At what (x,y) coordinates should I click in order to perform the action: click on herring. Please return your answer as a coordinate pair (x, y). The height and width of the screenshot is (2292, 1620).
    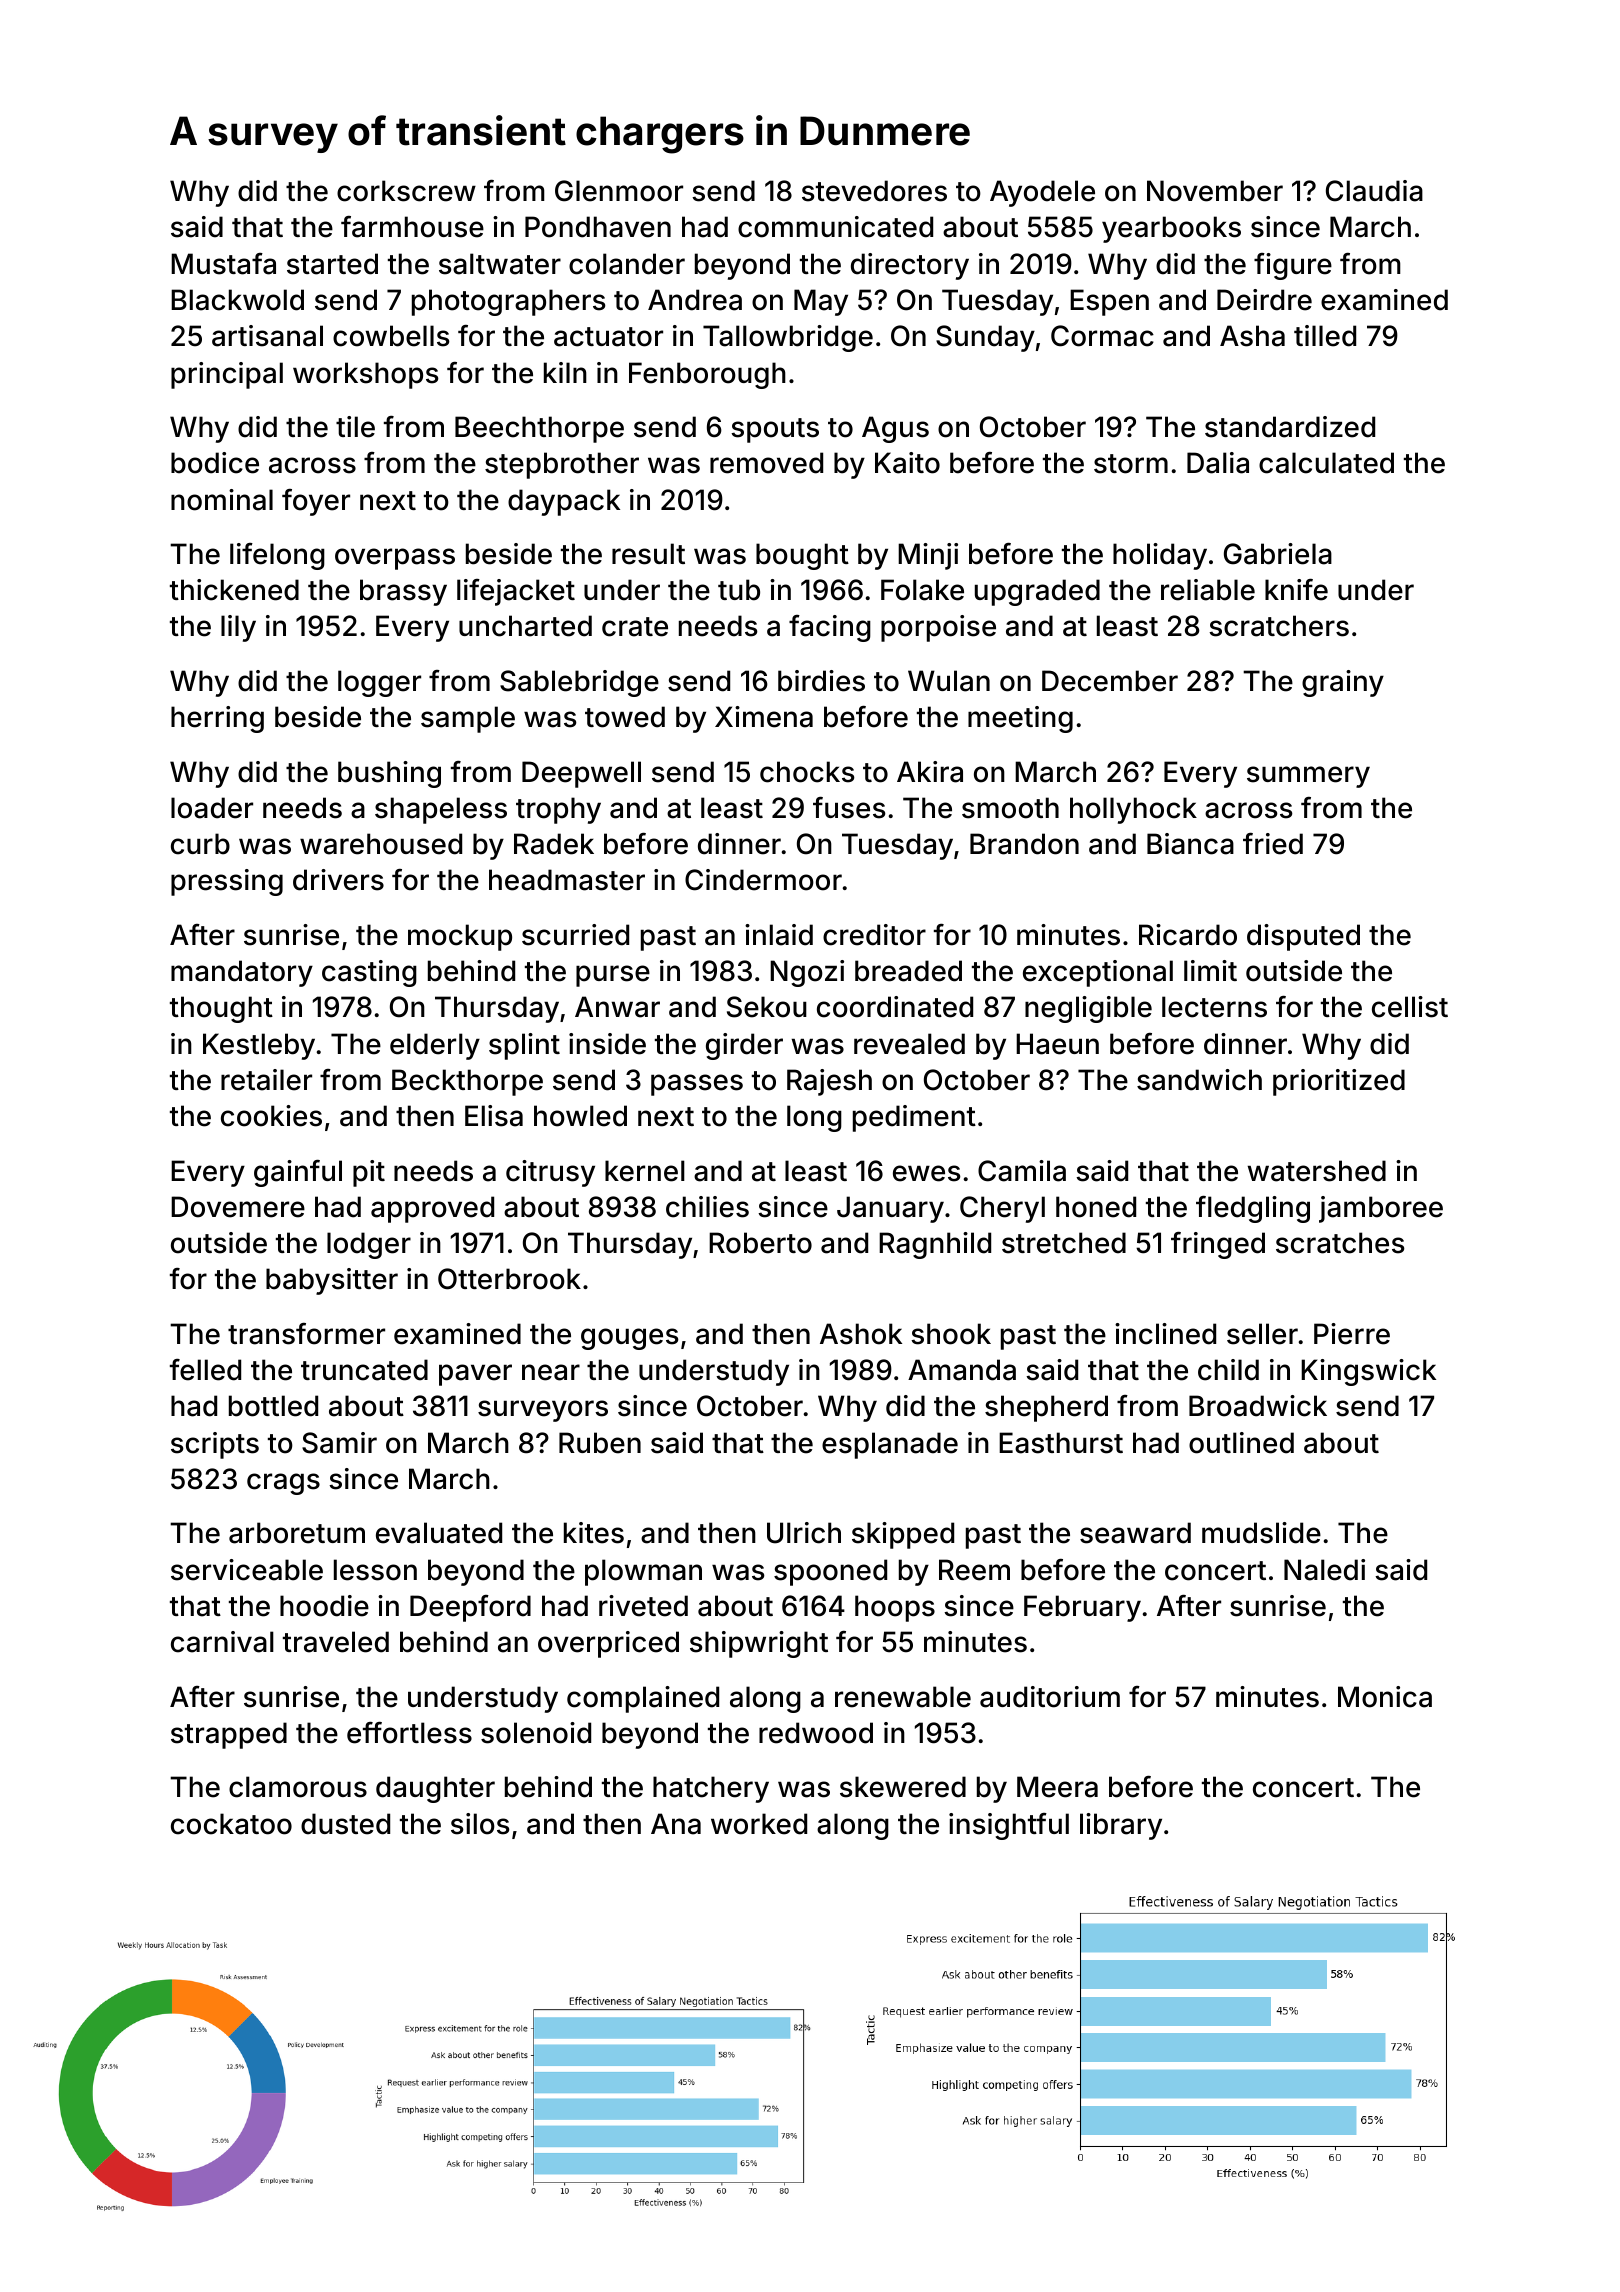
    Looking at the image, I should click on (217, 719).
